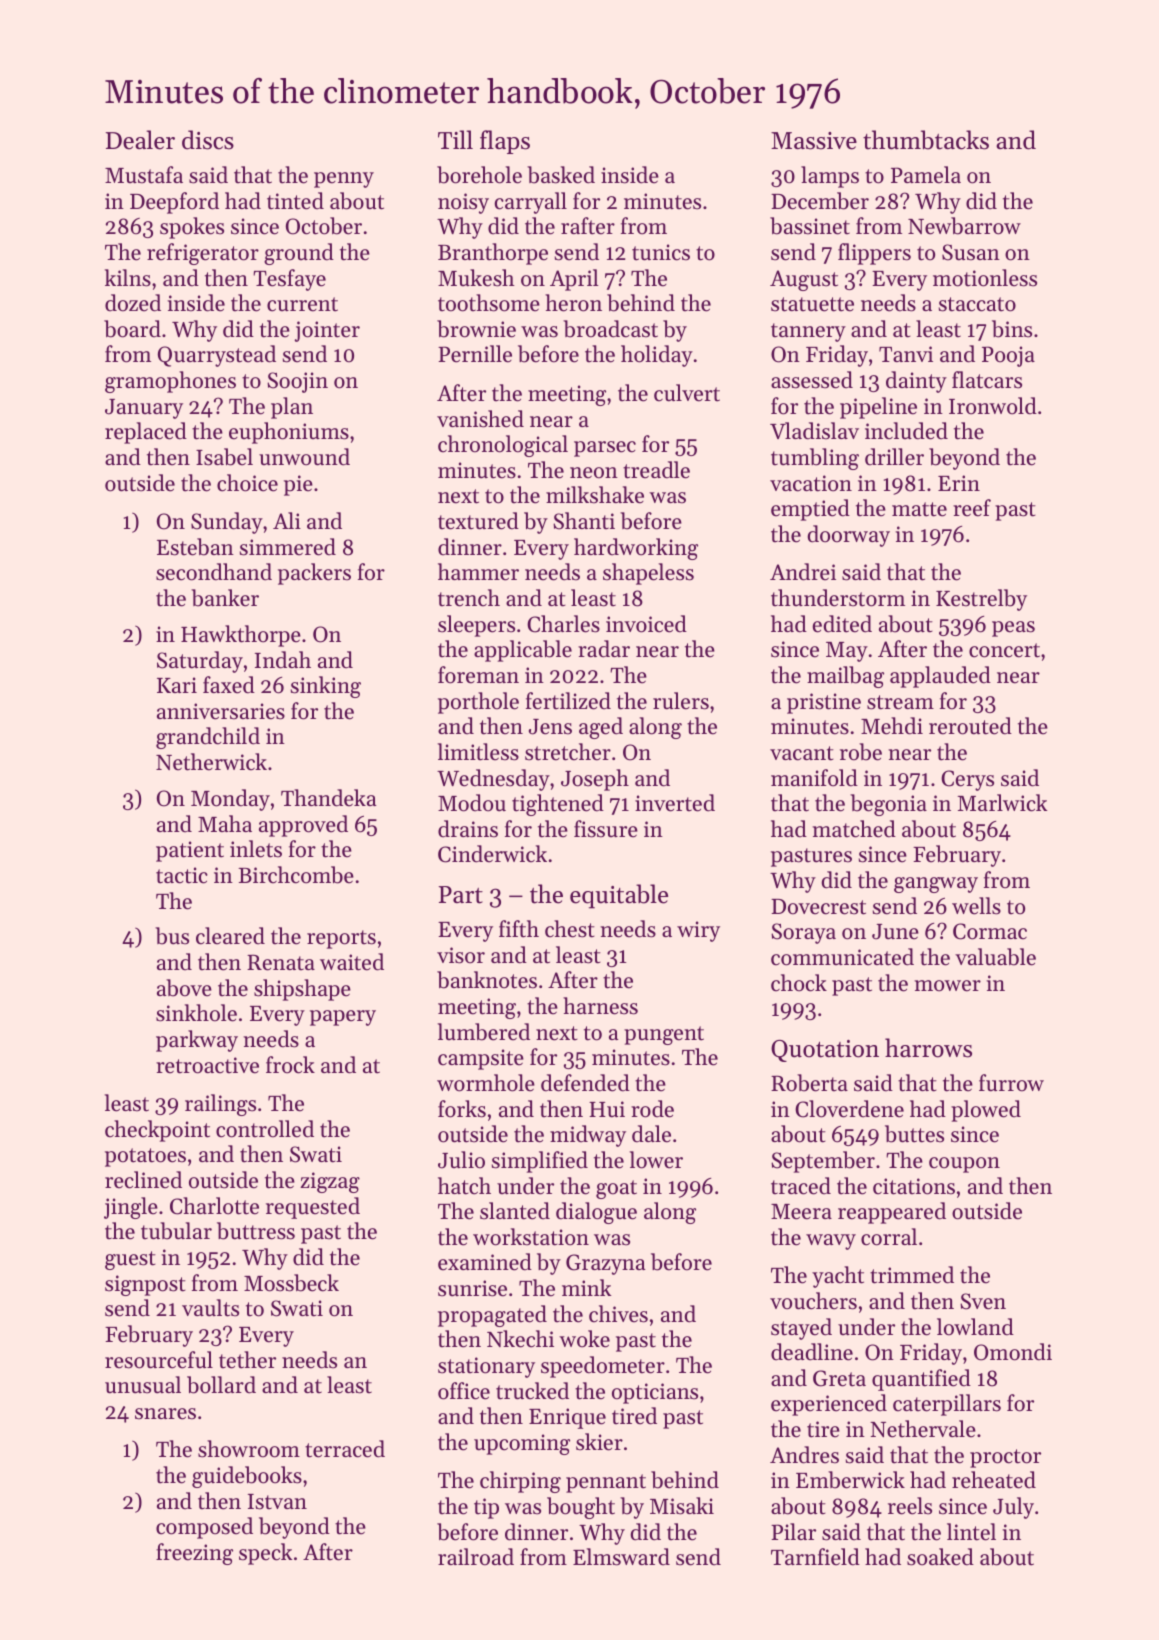 Image resolution: width=1159 pixels, height=1640 pixels. Describe the element at coordinates (341, 939) in the screenshot. I see `reports` at that location.
